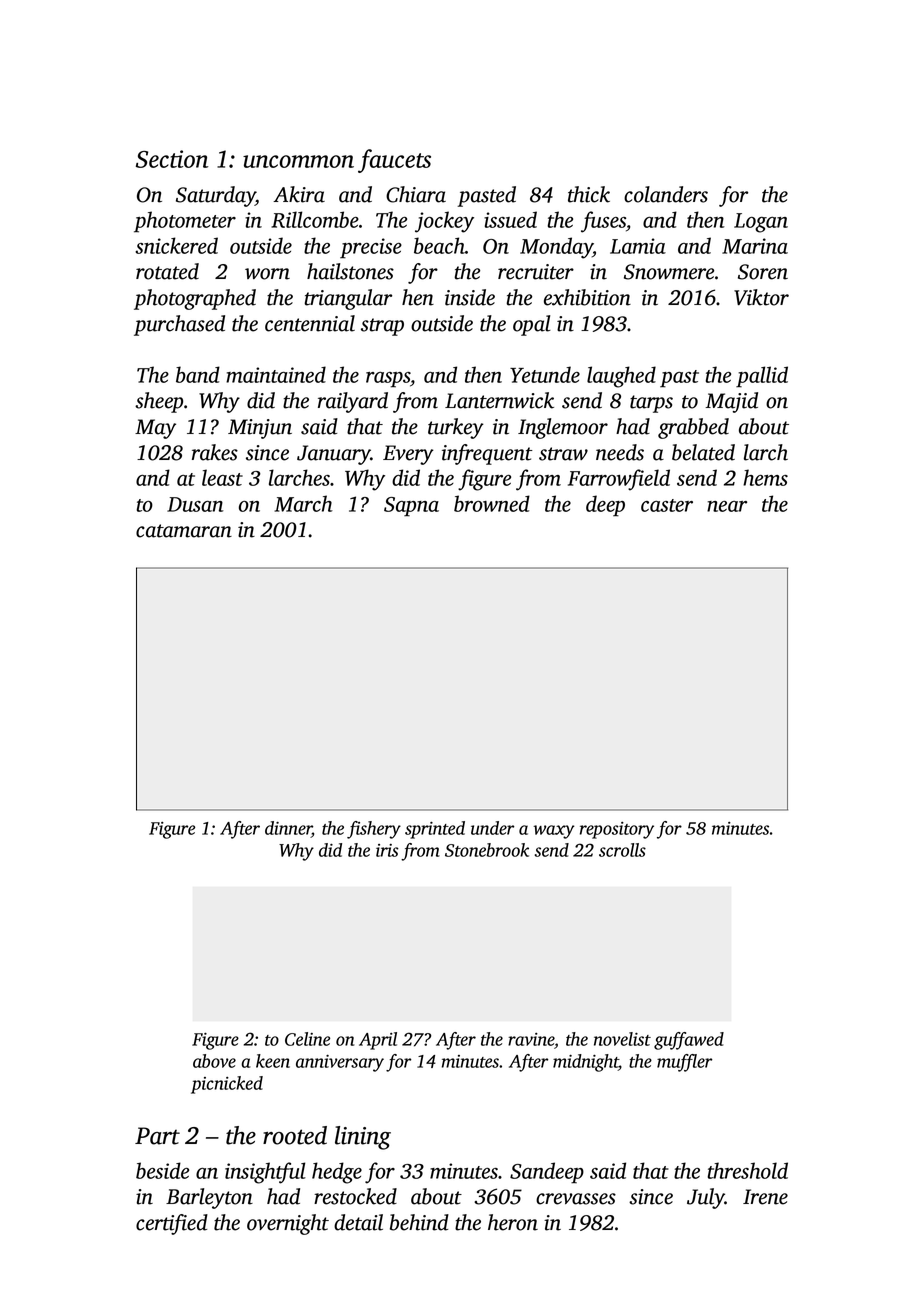 Image resolution: width=924 pixels, height=1314 pixels. What do you see at coordinates (374, 830) in the document?
I see `fishery` at bounding box center [374, 830].
